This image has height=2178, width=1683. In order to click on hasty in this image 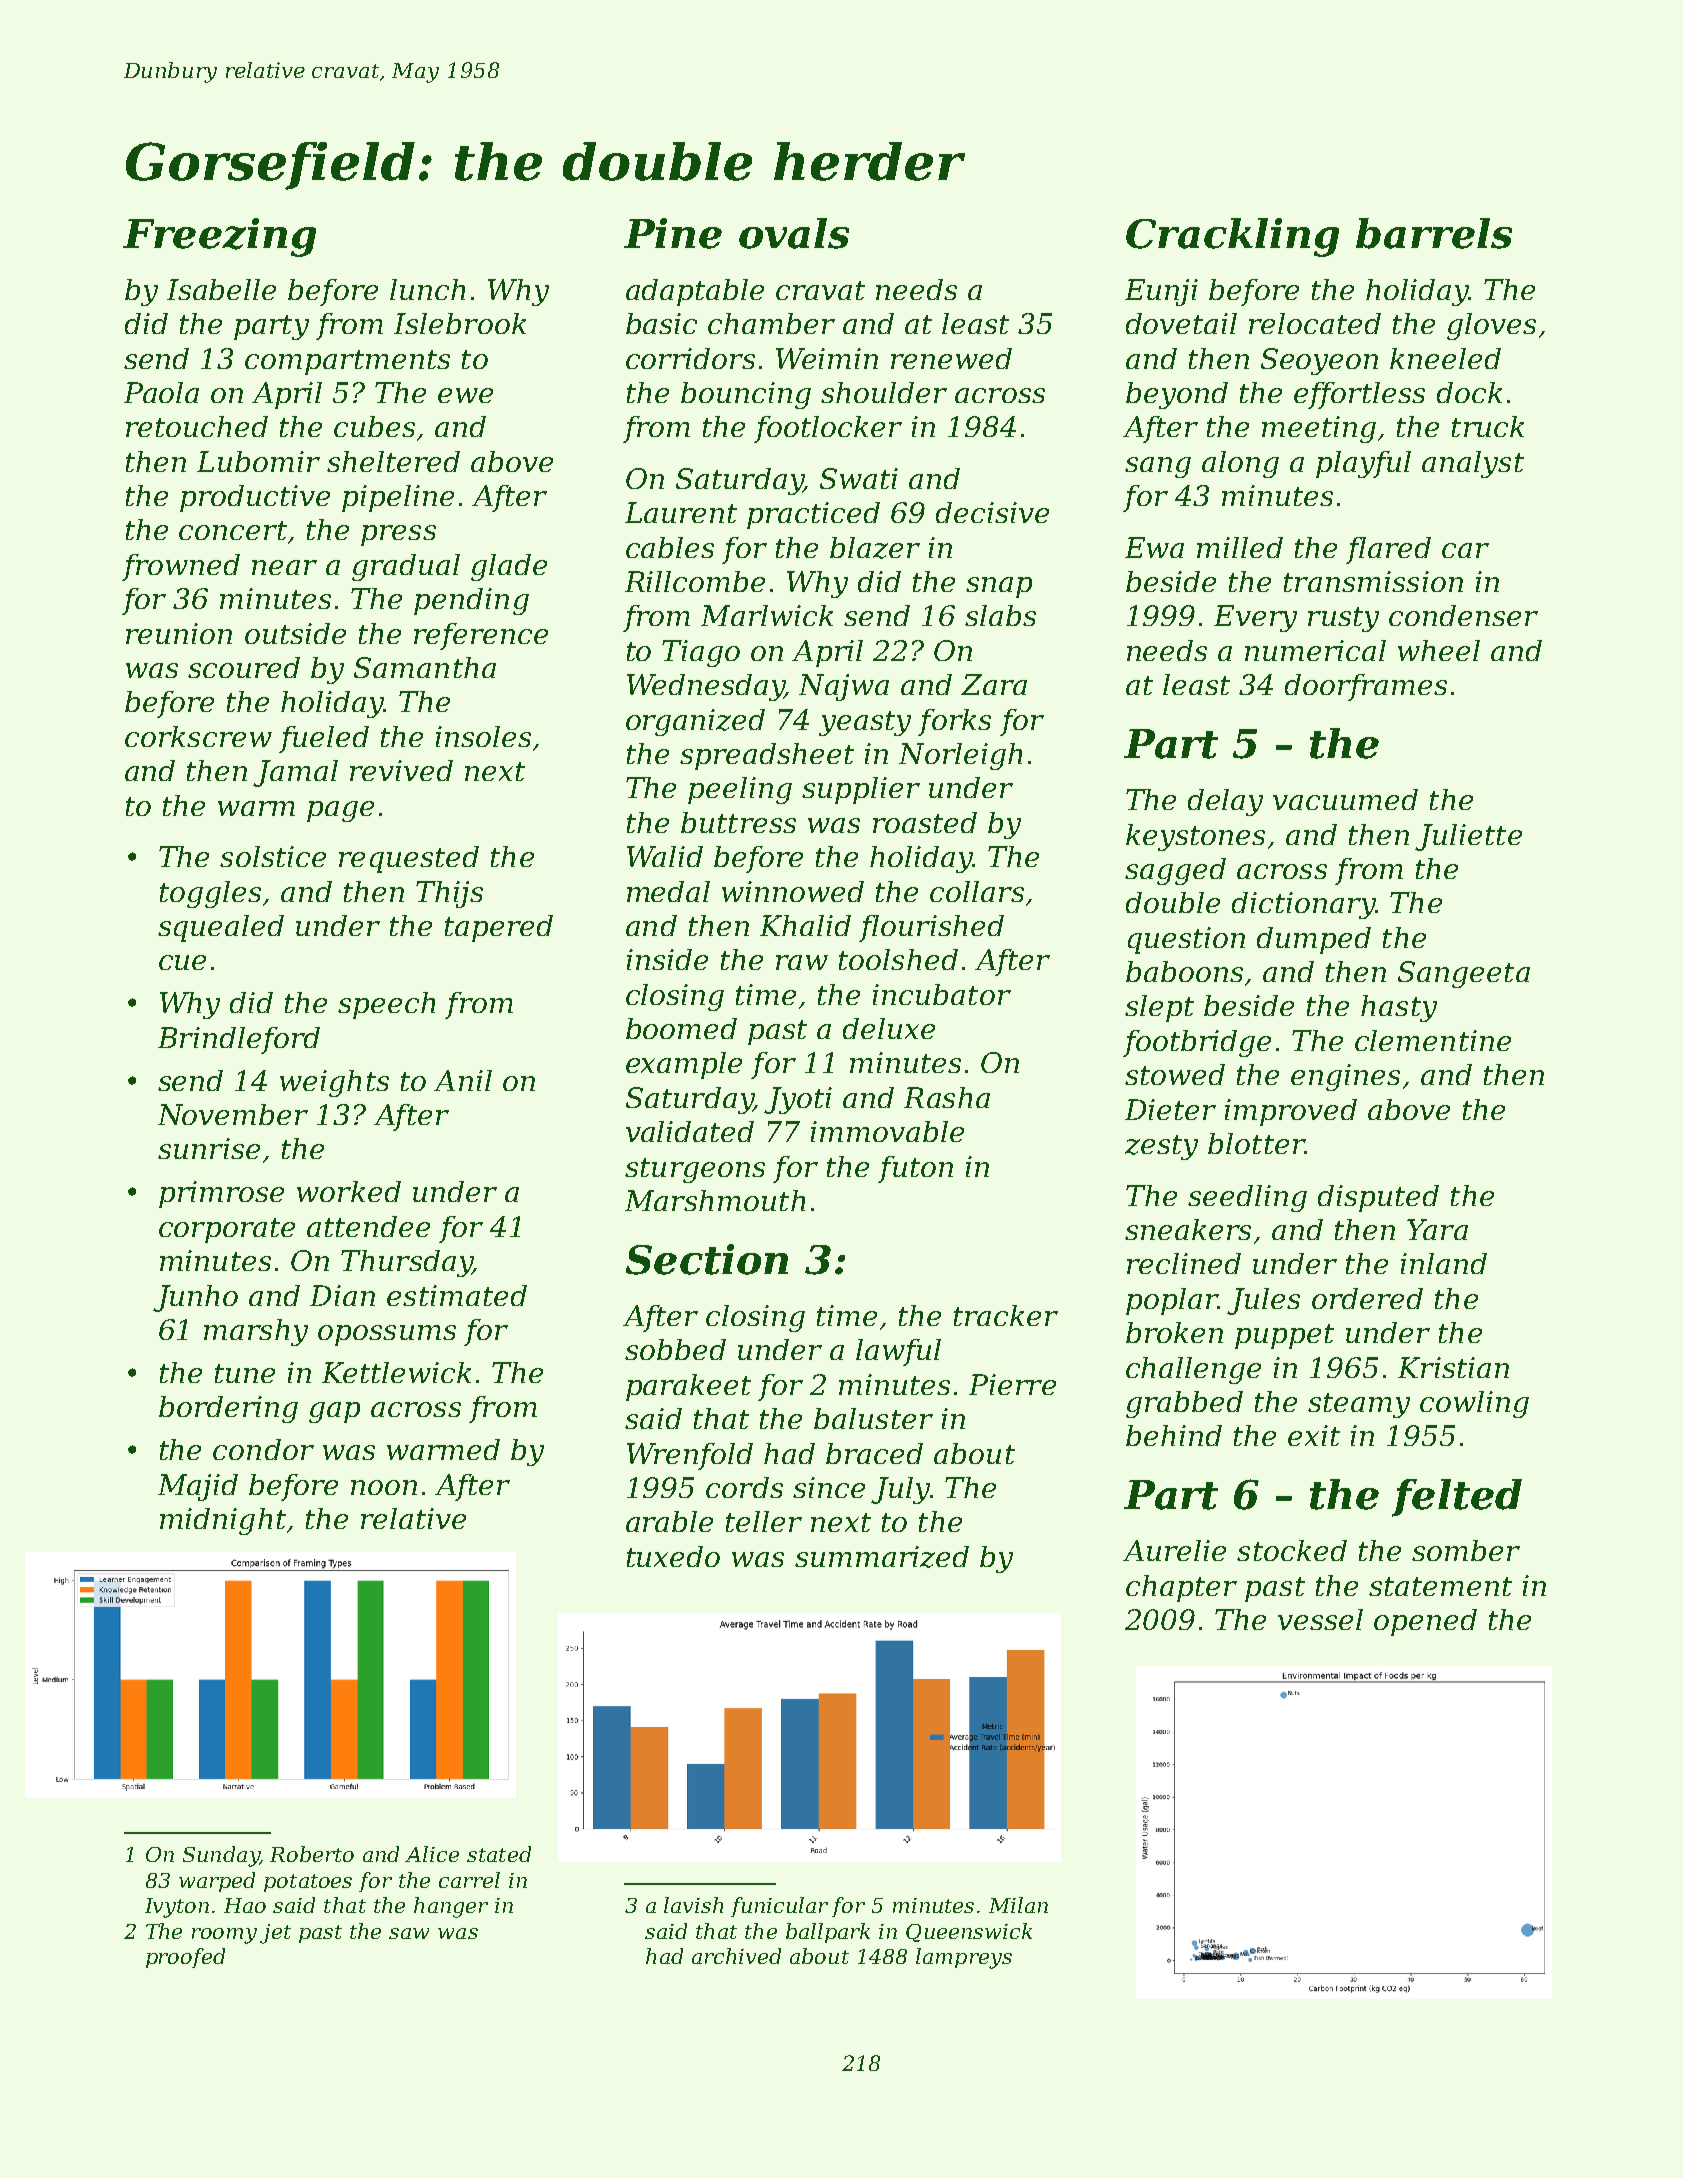, I will do `click(1399, 1008)`.
